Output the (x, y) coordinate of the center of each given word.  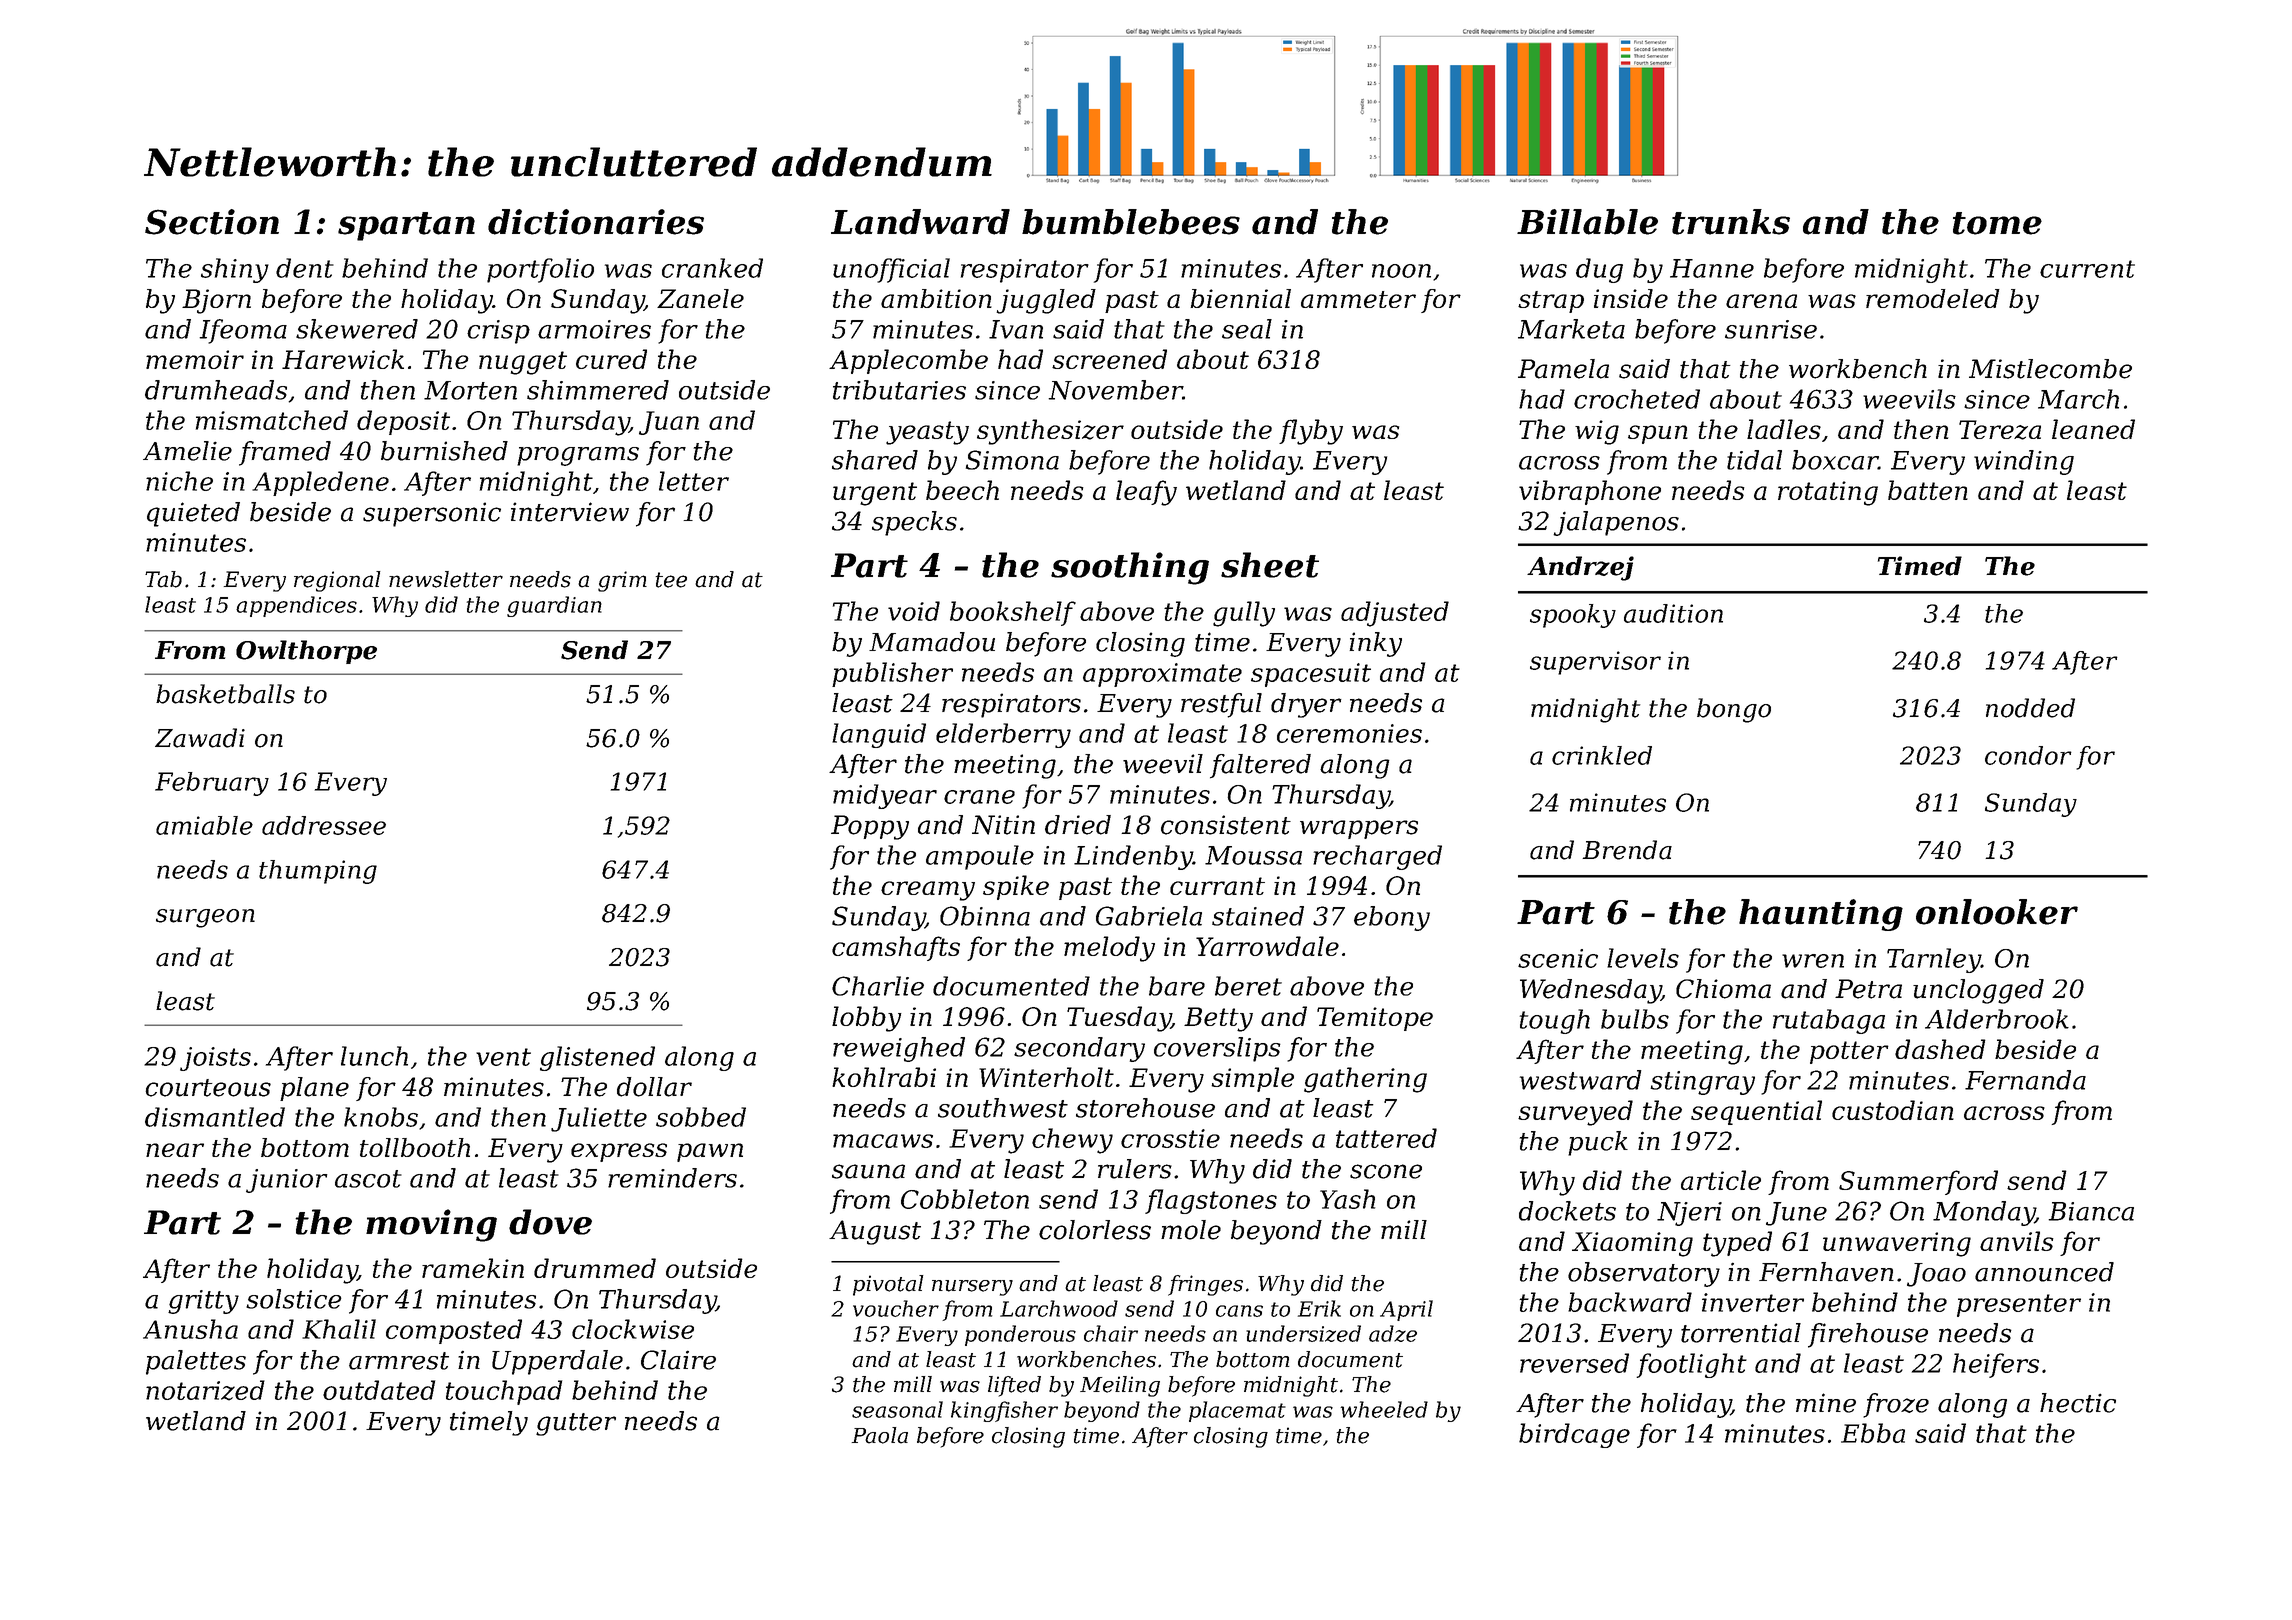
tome (1997, 223)
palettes (196, 1362)
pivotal (888, 1285)
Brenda (1627, 850)
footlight (1691, 1365)
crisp (498, 332)
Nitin (1003, 825)
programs (578, 456)
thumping (318, 872)
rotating (1828, 493)
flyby (1311, 432)
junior (287, 1181)
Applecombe (908, 361)
